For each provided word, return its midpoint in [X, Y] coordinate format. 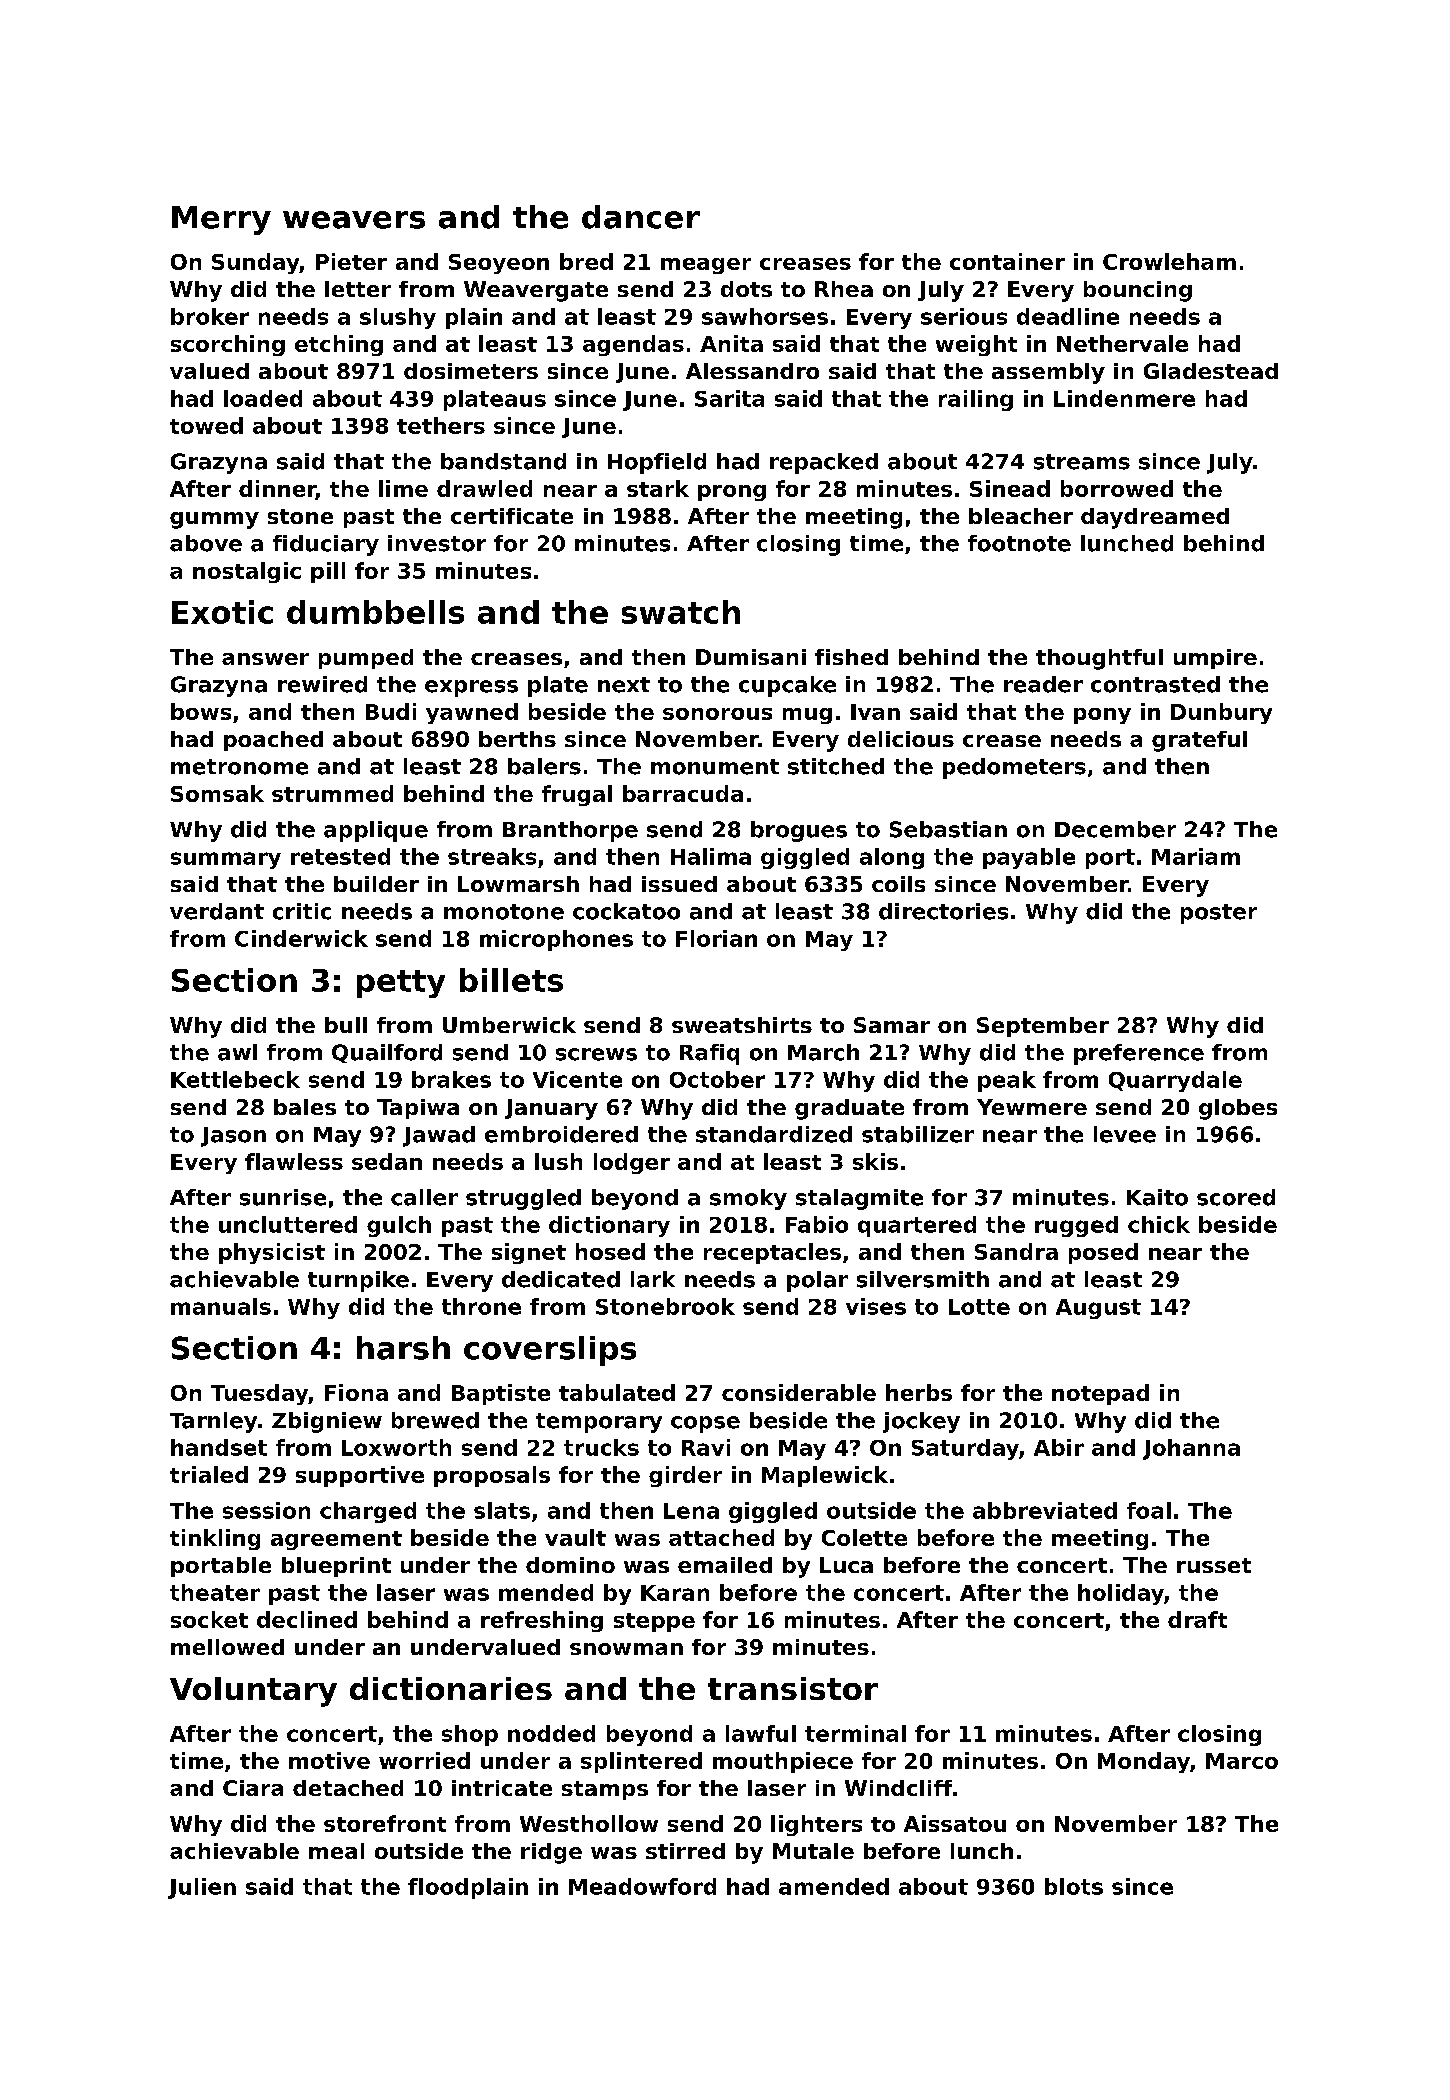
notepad [1100, 1394]
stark [658, 488]
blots [1074, 1886]
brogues [799, 831]
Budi [391, 711]
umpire [1215, 659]
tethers [441, 425]
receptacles [772, 1253]
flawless [294, 1161]
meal [336, 1851]
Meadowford [642, 1886]
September [1043, 1027]
